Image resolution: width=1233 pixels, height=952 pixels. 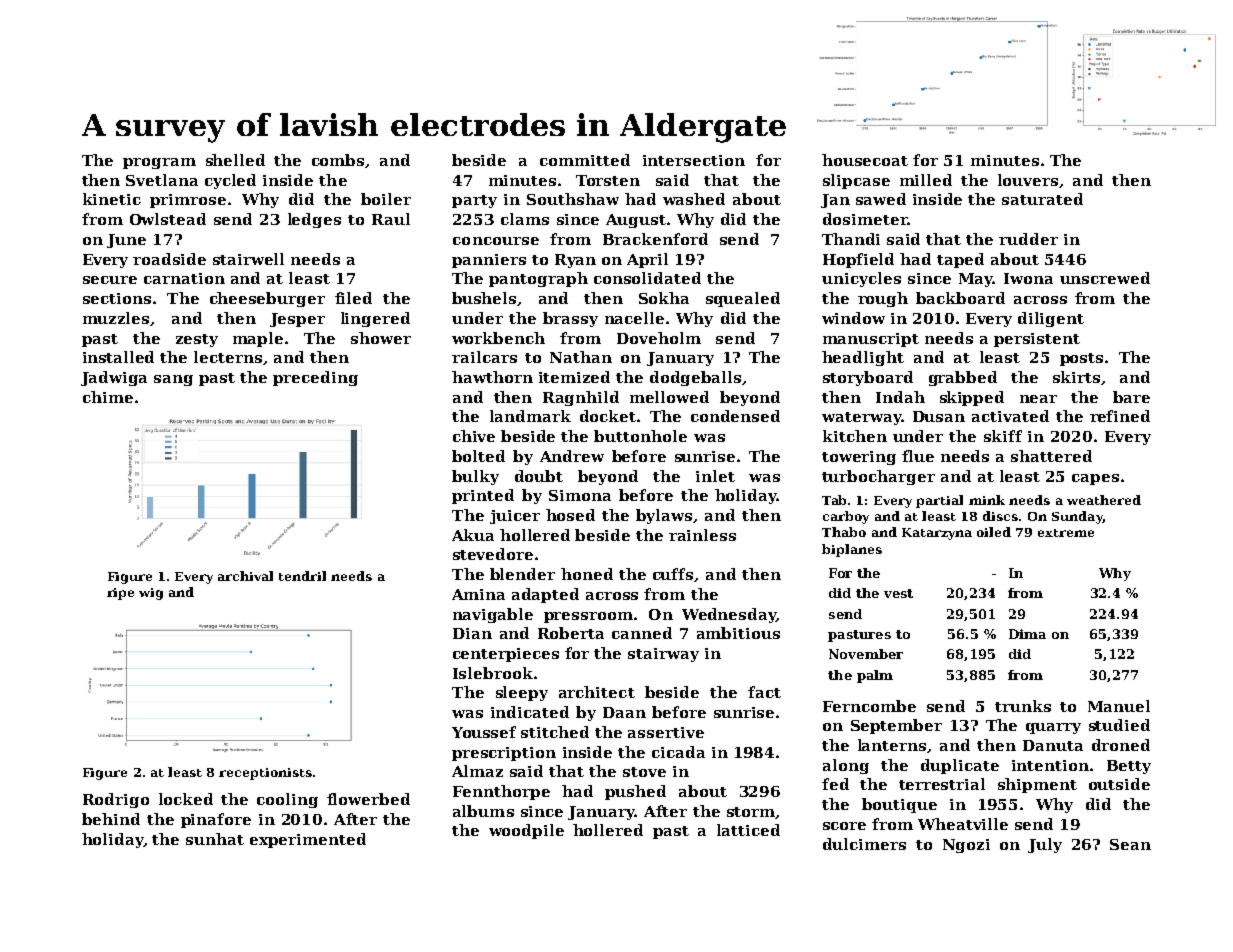 What do you see at coordinates (228, 357) in the screenshot?
I see `lecterns` at bounding box center [228, 357].
